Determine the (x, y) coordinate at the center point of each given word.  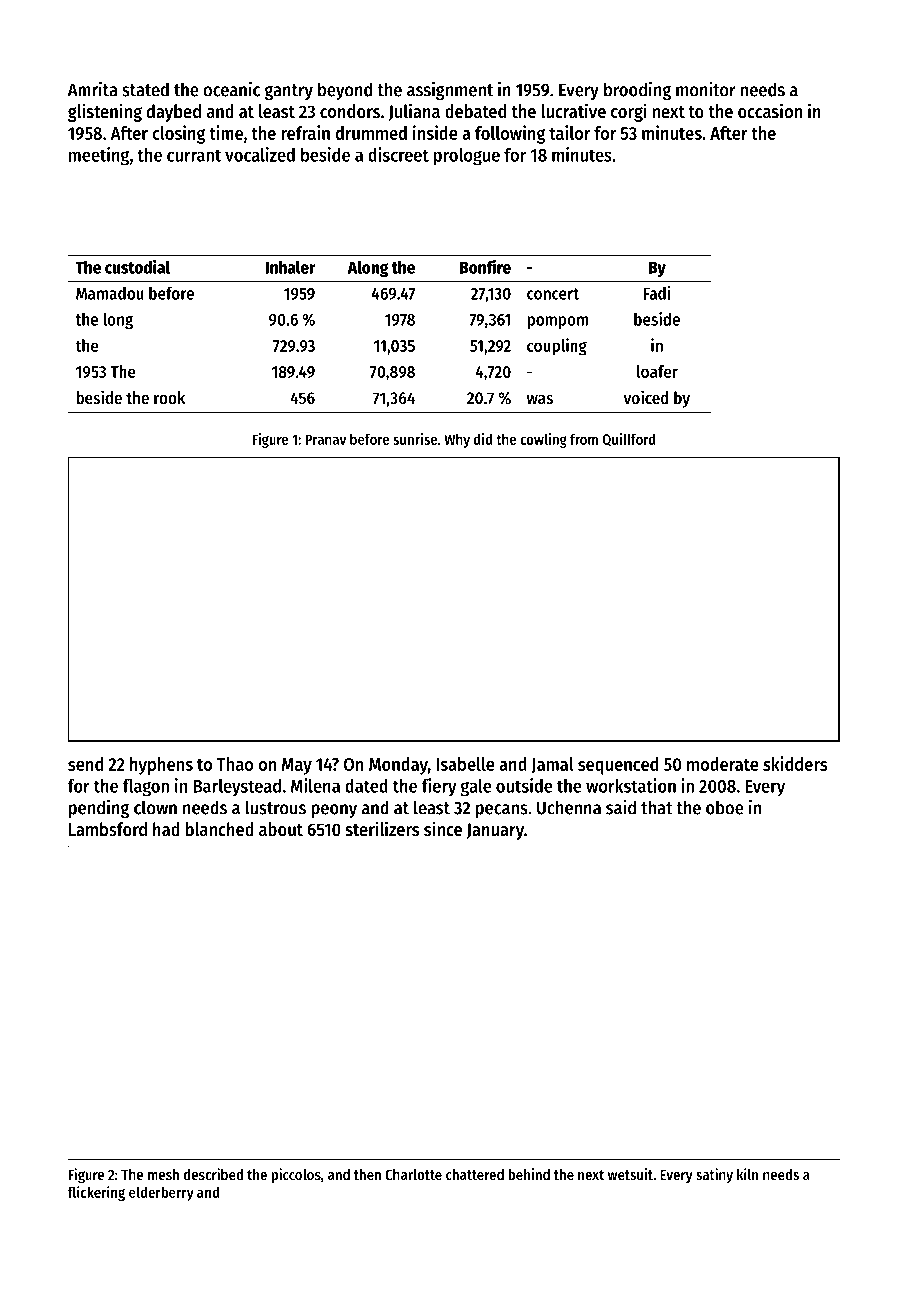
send (85, 764)
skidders (795, 763)
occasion (770, 111)
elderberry (161, 1193)
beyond (345, 91)
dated (366, 786)
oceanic (231, 89)
